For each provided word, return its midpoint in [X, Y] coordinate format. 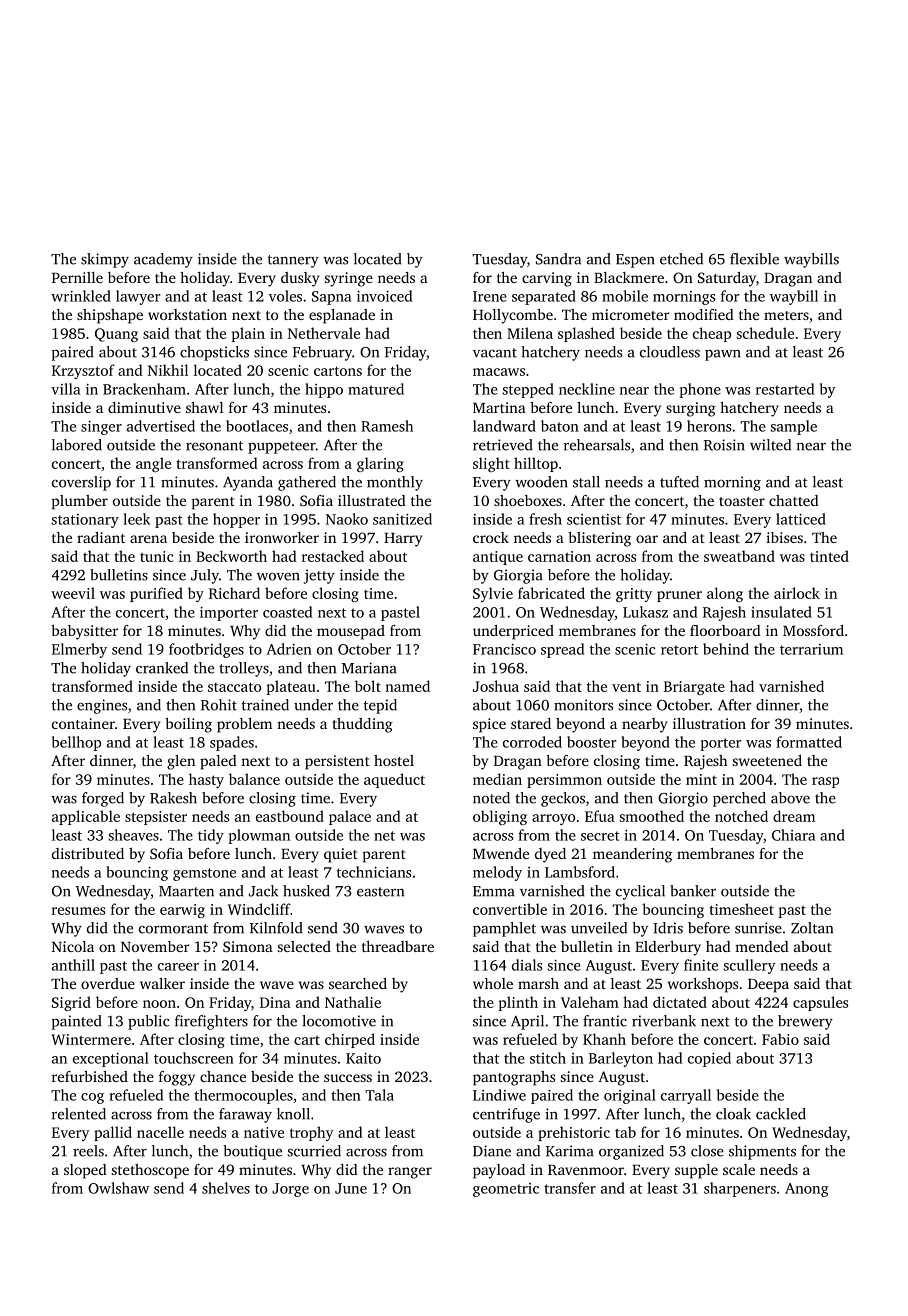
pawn [723, 355]
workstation [187, 314]
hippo [324, 390]
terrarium [811, 649]
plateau [291, 687]
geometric [506, 1190]
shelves [226, 1188]
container [83, 723]
